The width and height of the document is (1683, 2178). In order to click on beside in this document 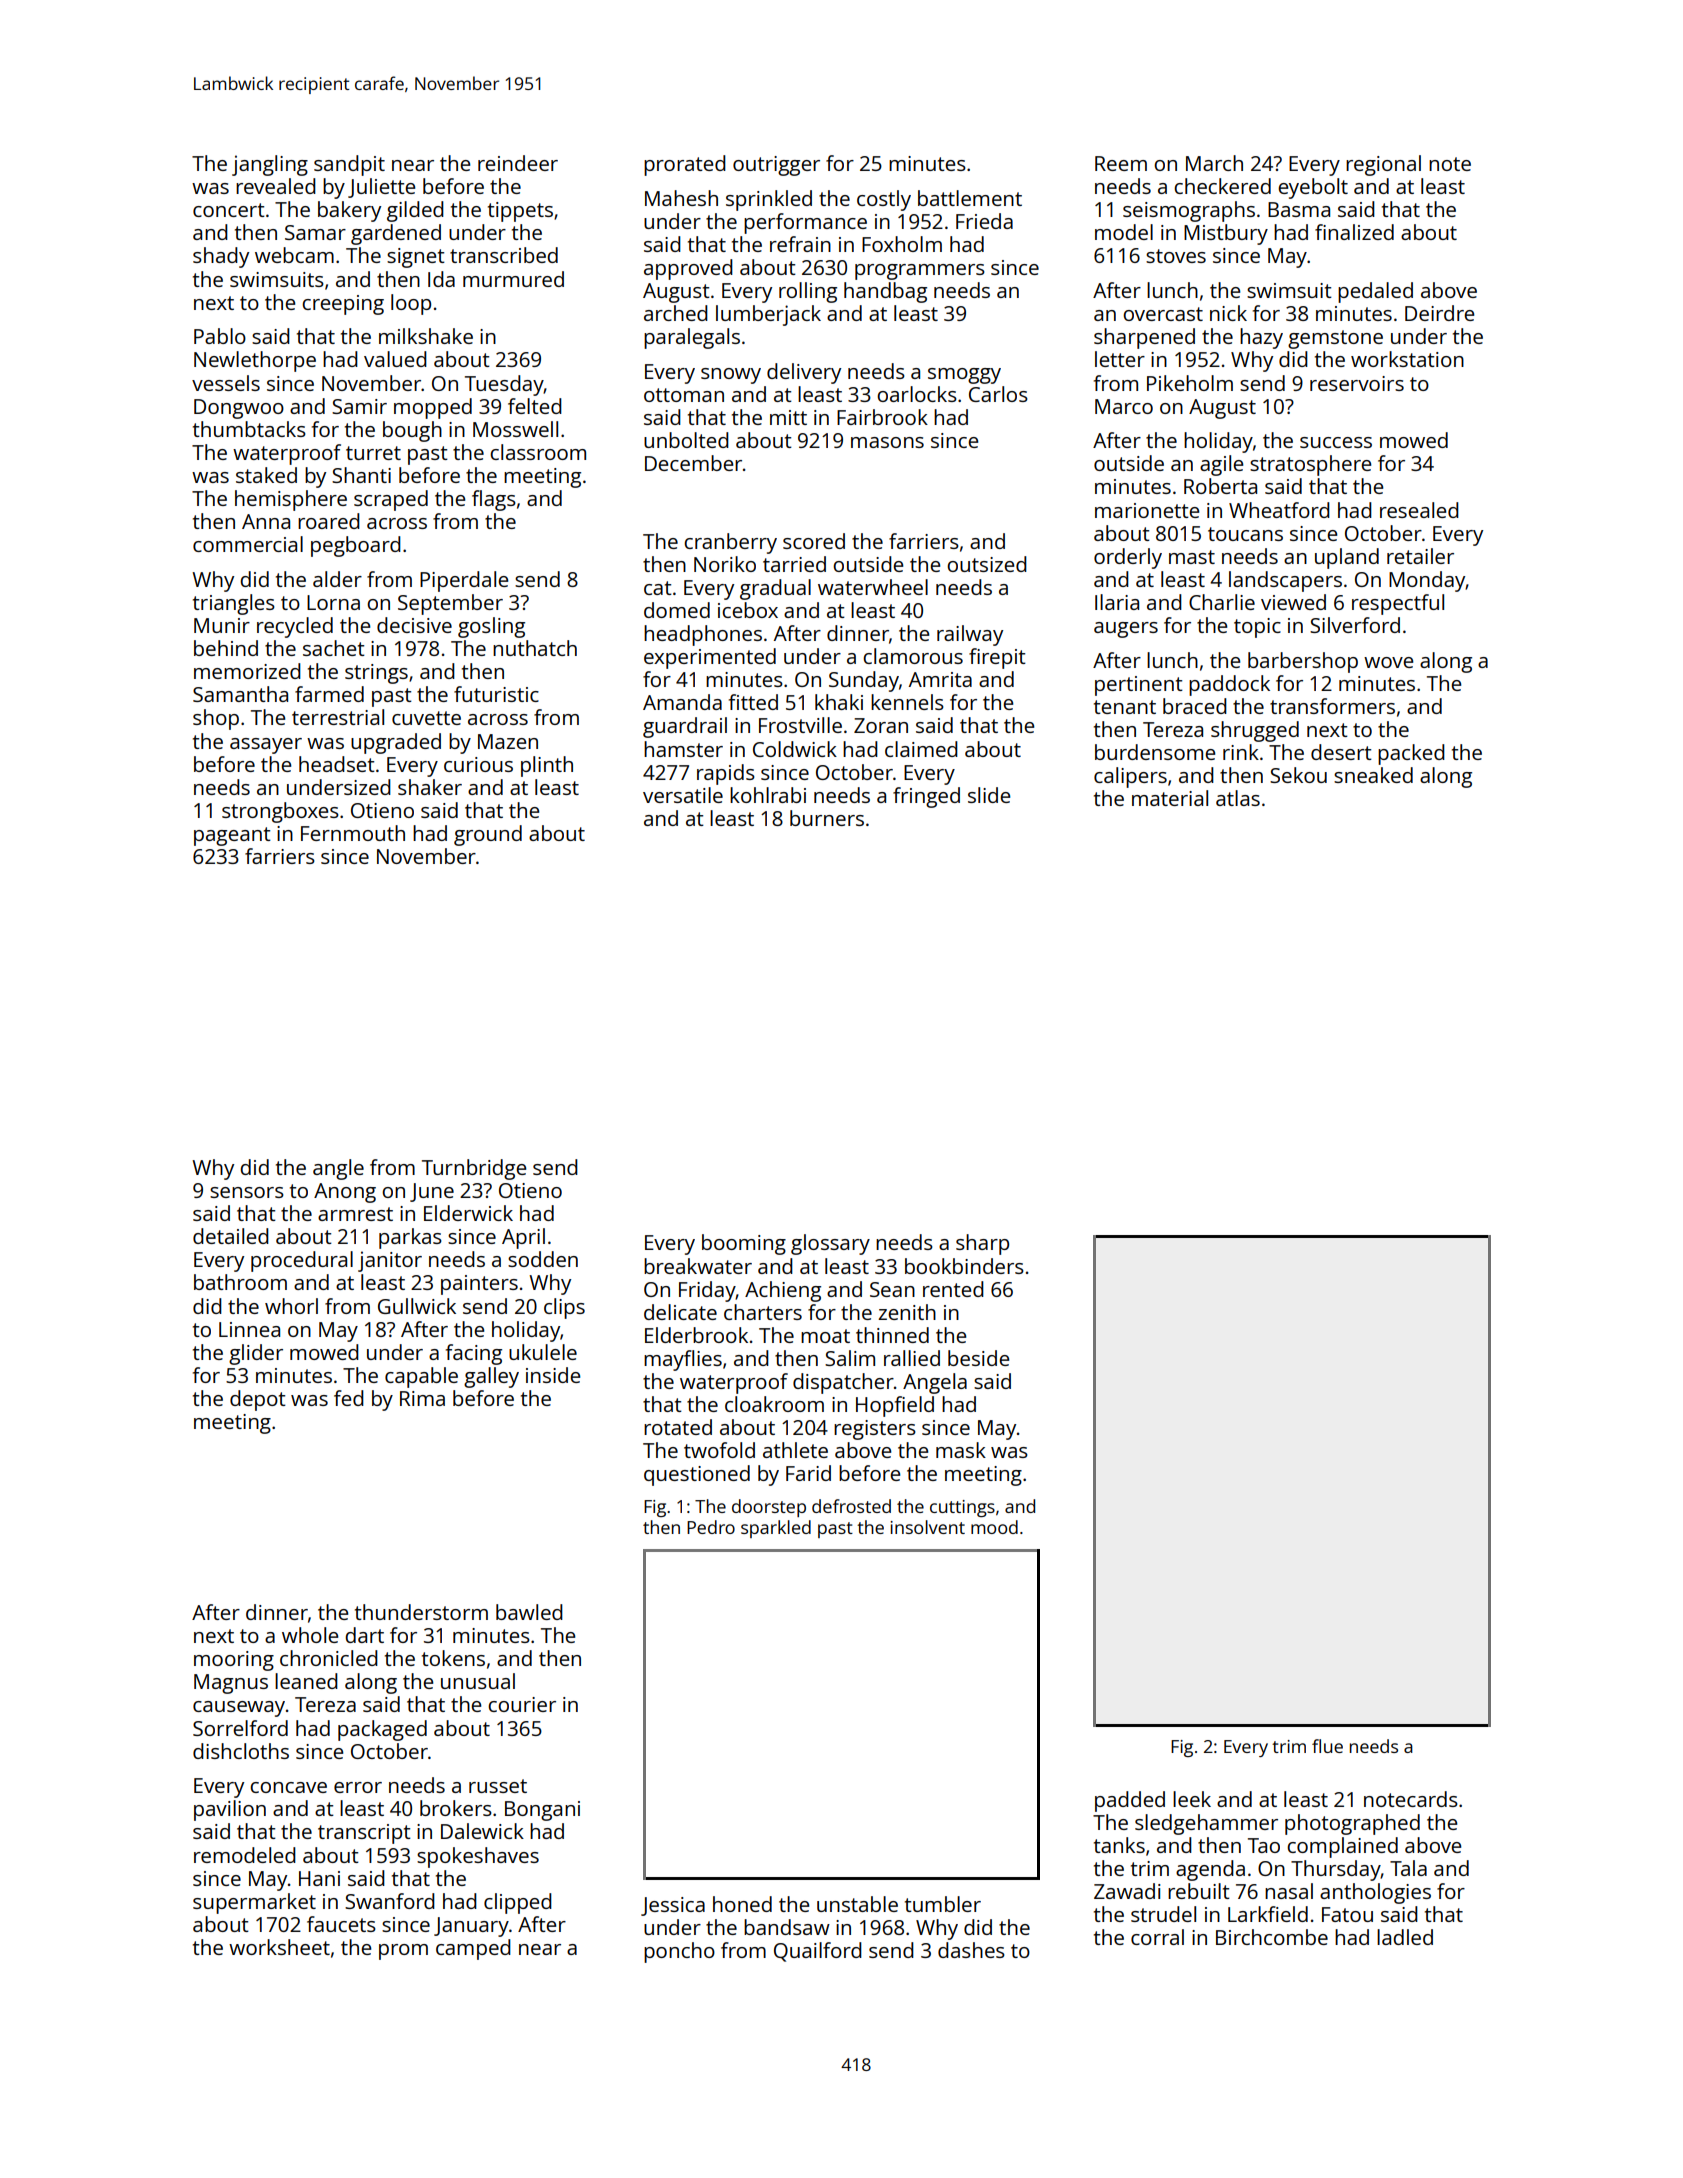, I will do `click(978, 1358)`.
